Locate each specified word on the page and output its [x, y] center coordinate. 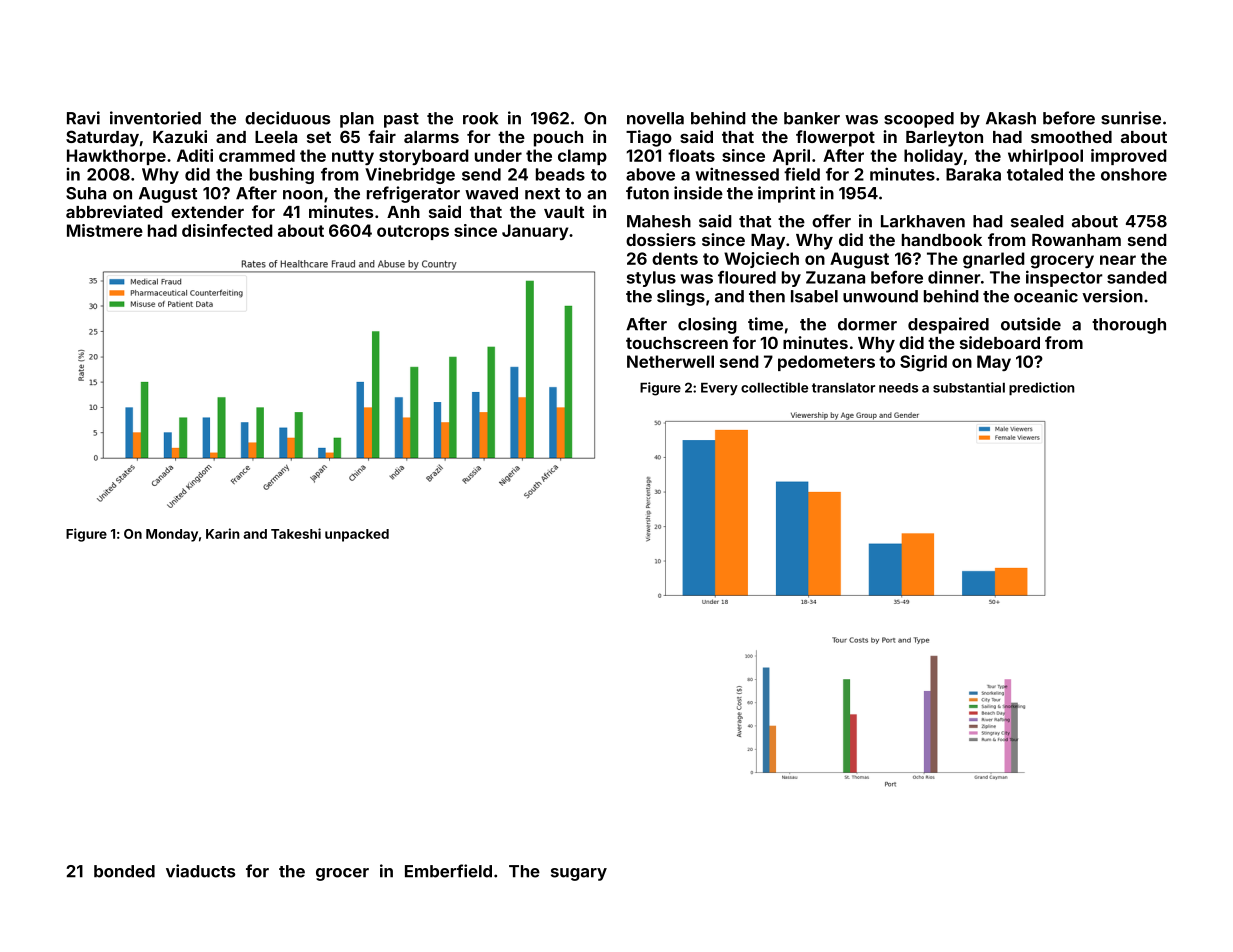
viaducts [200, 871]
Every [719, 389]
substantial [969, 387]
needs [898, 388]
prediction [1042, 388]
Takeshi [296, 533]
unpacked [357, 535]
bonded [124, 871]
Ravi [83, 118]
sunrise [1131, 118]
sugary [579, 874]
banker [812, 118]
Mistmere [105, 230]
